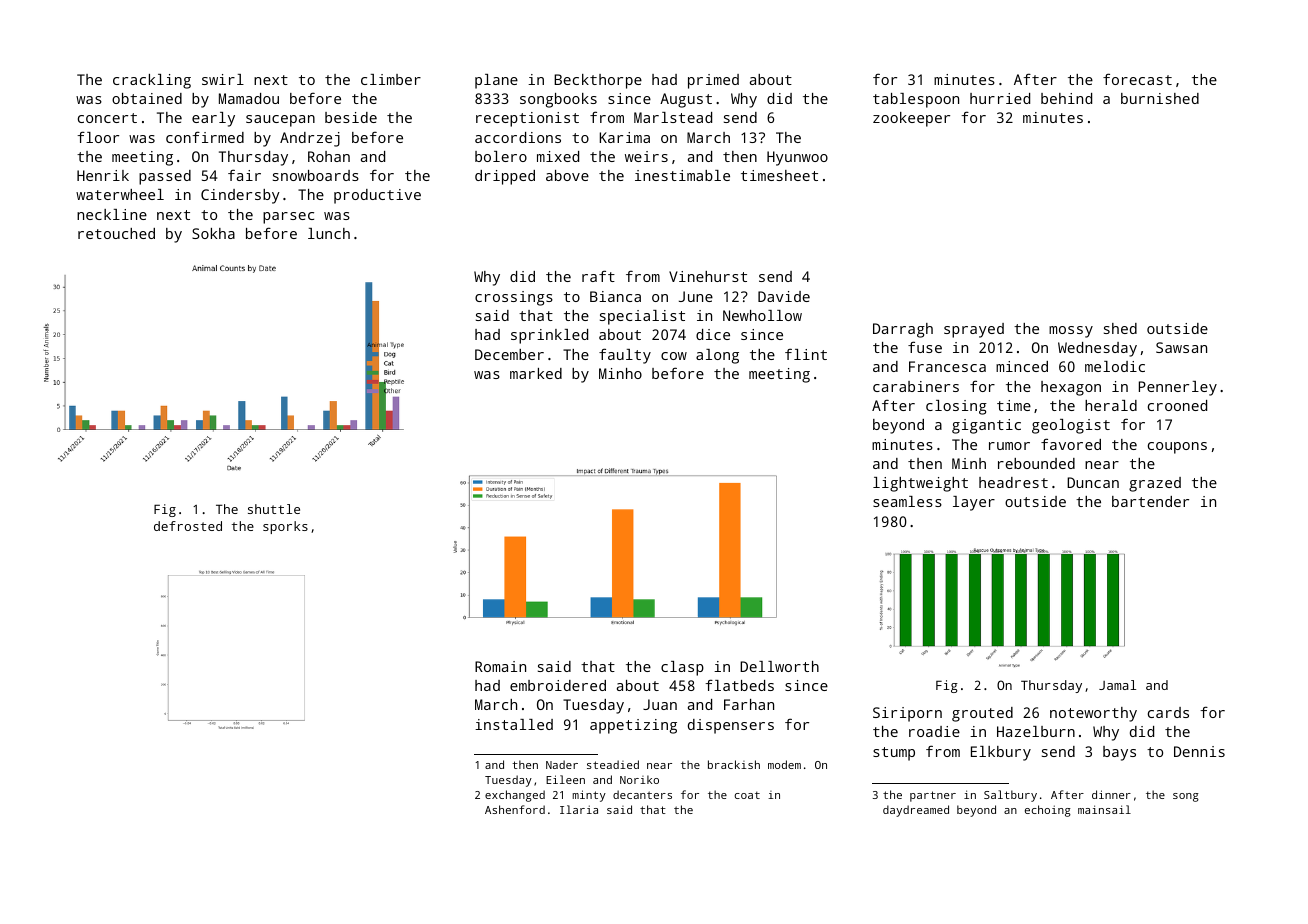 The image size is (1308, 924). What do you see at coordinates (240, 196) in the screenshot?
I see `Cindersby` at bounding box center [240, 196].
